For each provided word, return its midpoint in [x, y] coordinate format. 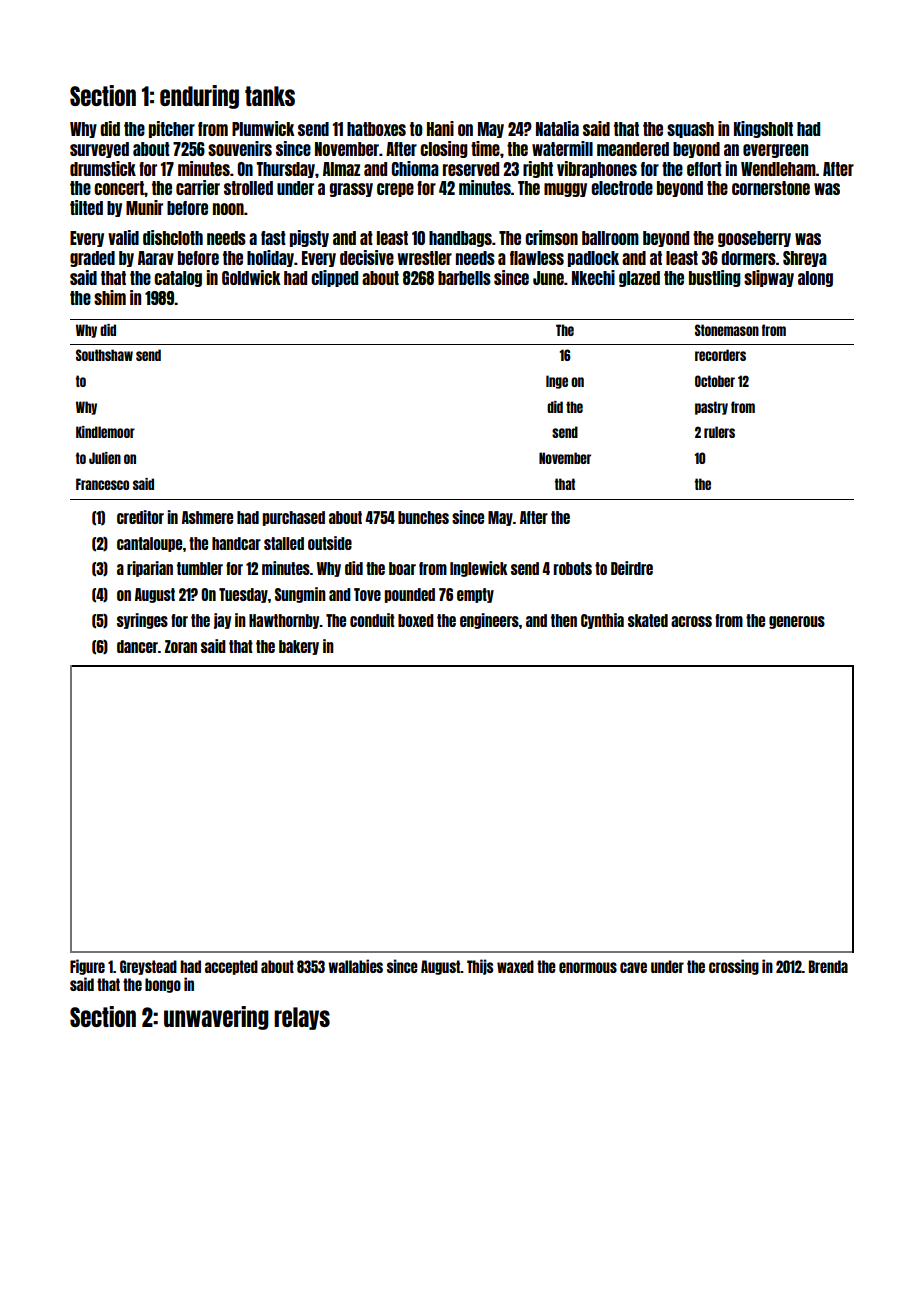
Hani [440, 128]
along [815, 279]
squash [690, 130]
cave [633, 967]
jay [222, 621]
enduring [199, 97]
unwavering [216, 1018]
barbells [464, 278]
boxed [416, 620]
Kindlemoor [105, 432]
